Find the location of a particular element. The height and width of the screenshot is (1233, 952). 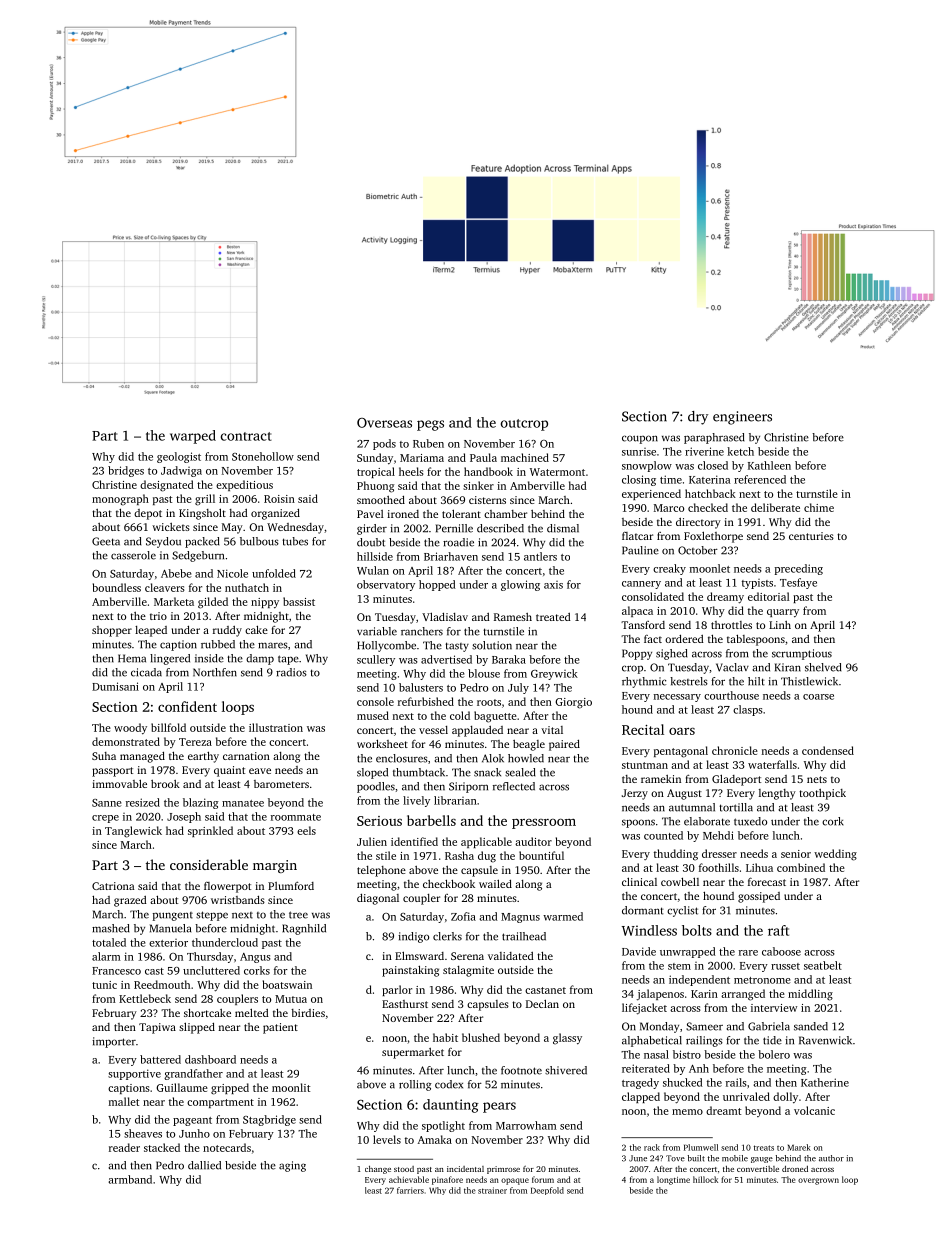

Marketa is located at coordinates (174, 601).
